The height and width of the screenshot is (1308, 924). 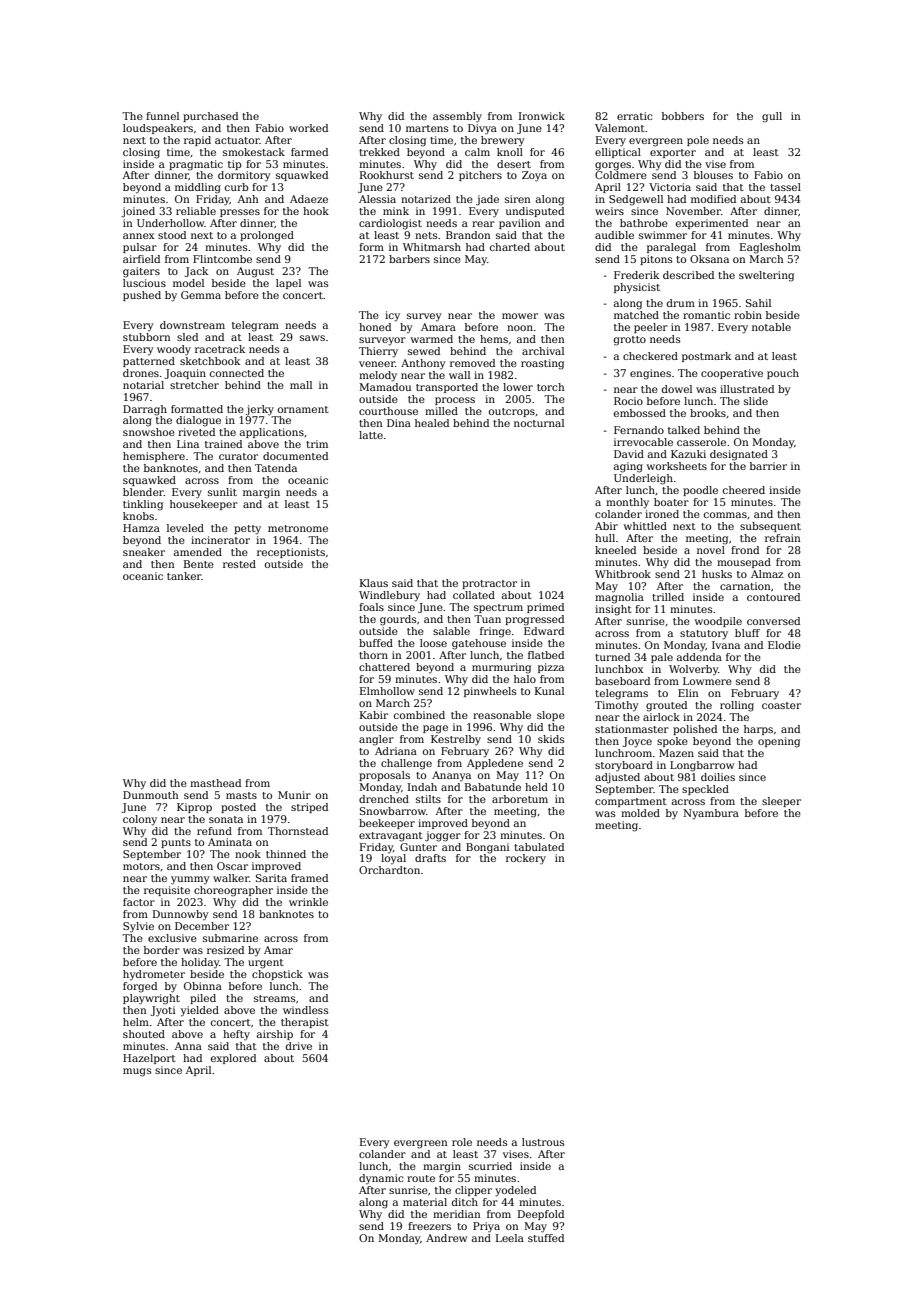 What do you see at coordinates (539, 423) in the screenshot?
I see `nocturnal` at bounding box center [539, 423].
